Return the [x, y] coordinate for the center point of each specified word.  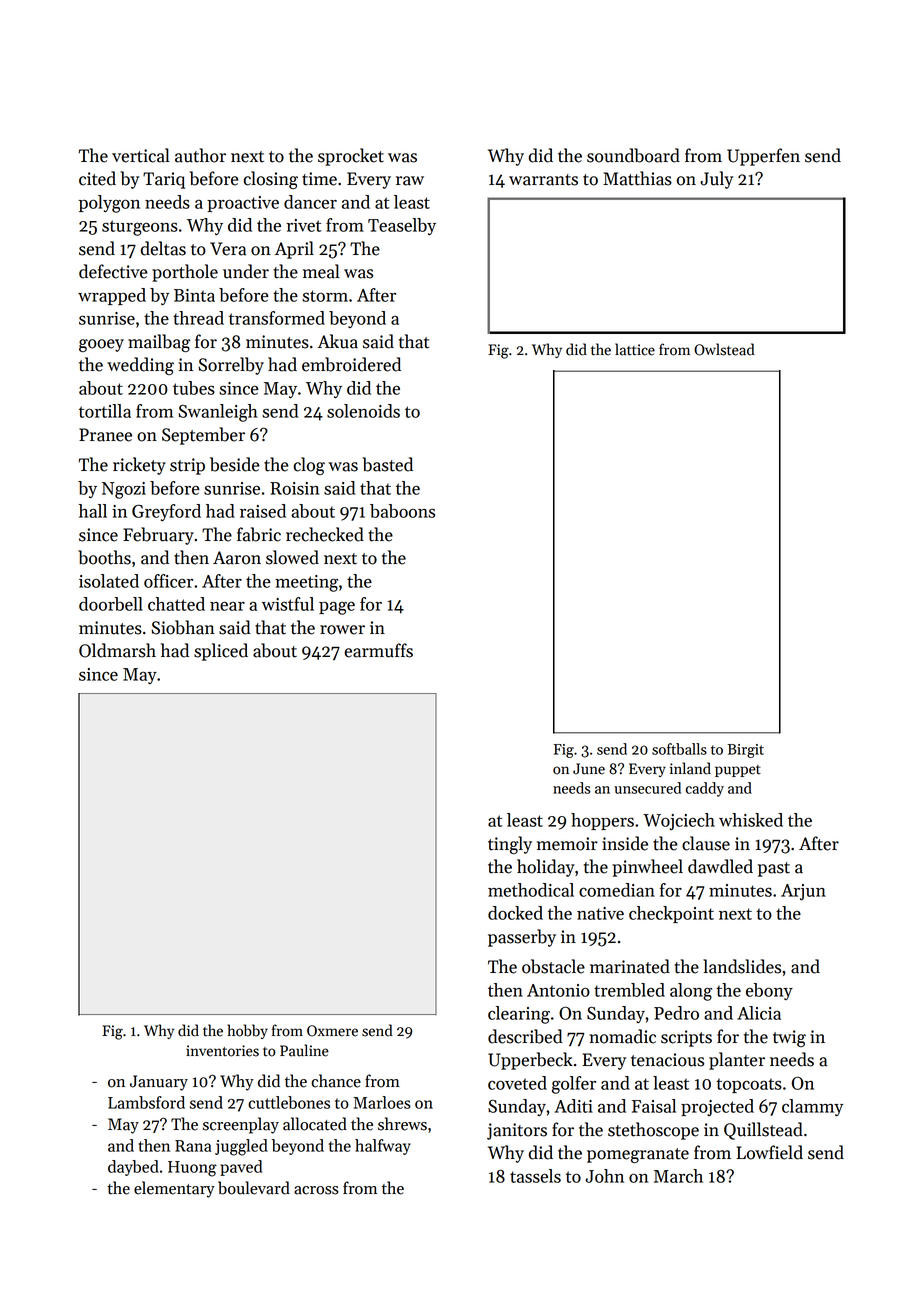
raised [263, 511]
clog [309, 466]
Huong [192, 1169]
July [716, 180]
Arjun [803, 892]
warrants [543, 180]
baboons [402, 511]
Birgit [746, 751]
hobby [247, 1031]
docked [515, 913]
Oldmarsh [117, 650]
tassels [535, 1176]
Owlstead [724, 349]
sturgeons [140, 228]
